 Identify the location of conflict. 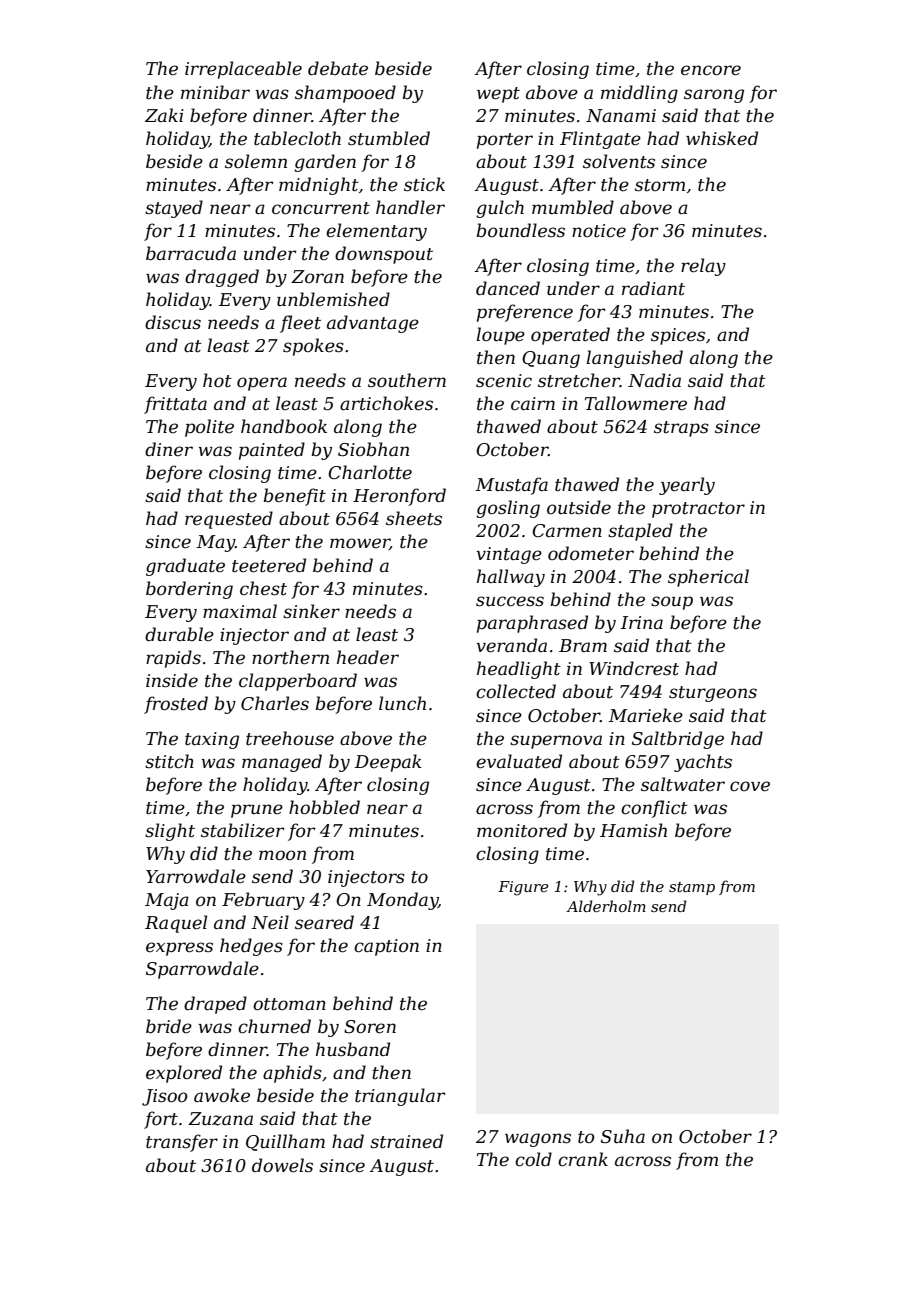
(654, 809).
